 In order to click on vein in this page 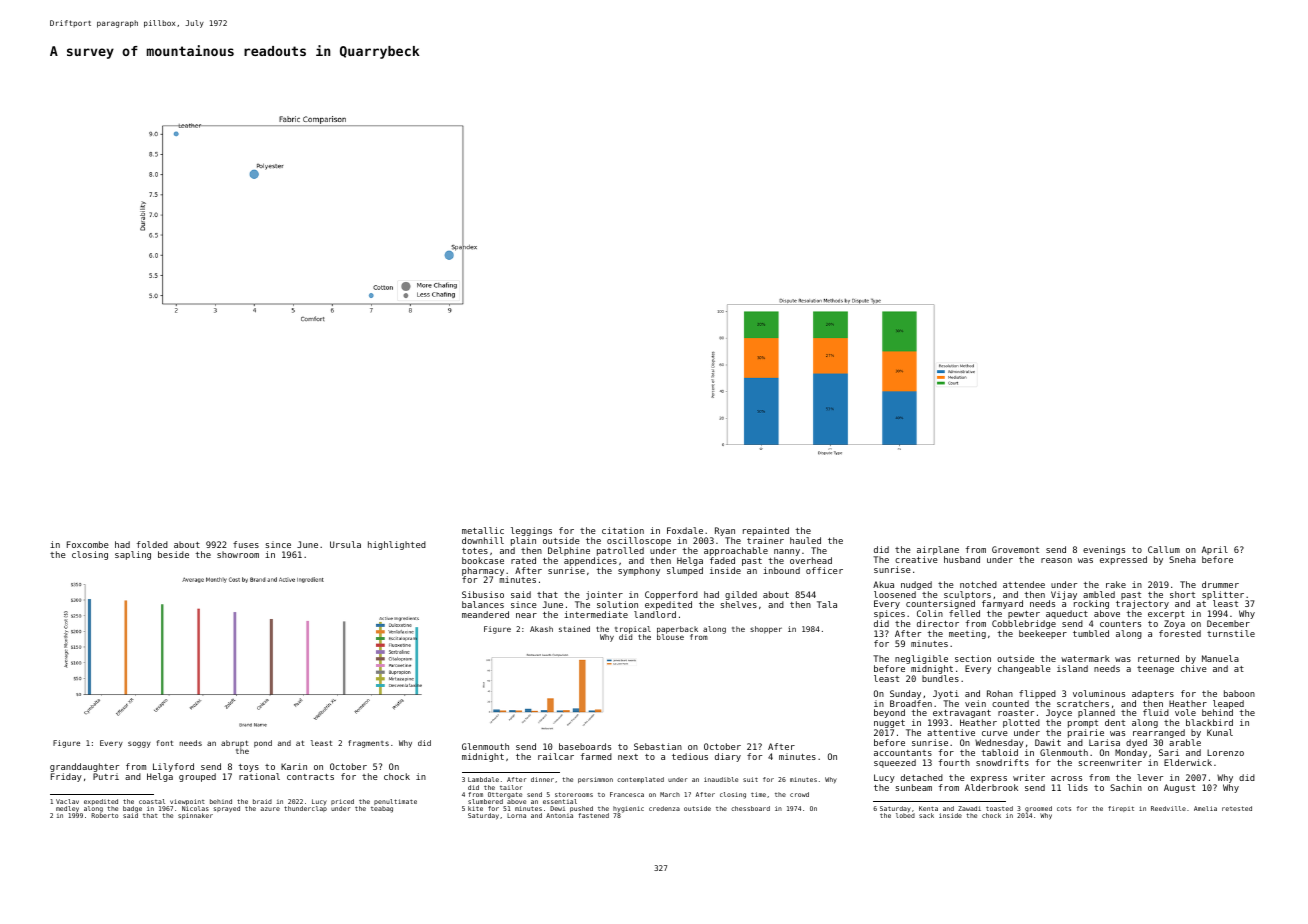, I will do `click(975, 703)`.
